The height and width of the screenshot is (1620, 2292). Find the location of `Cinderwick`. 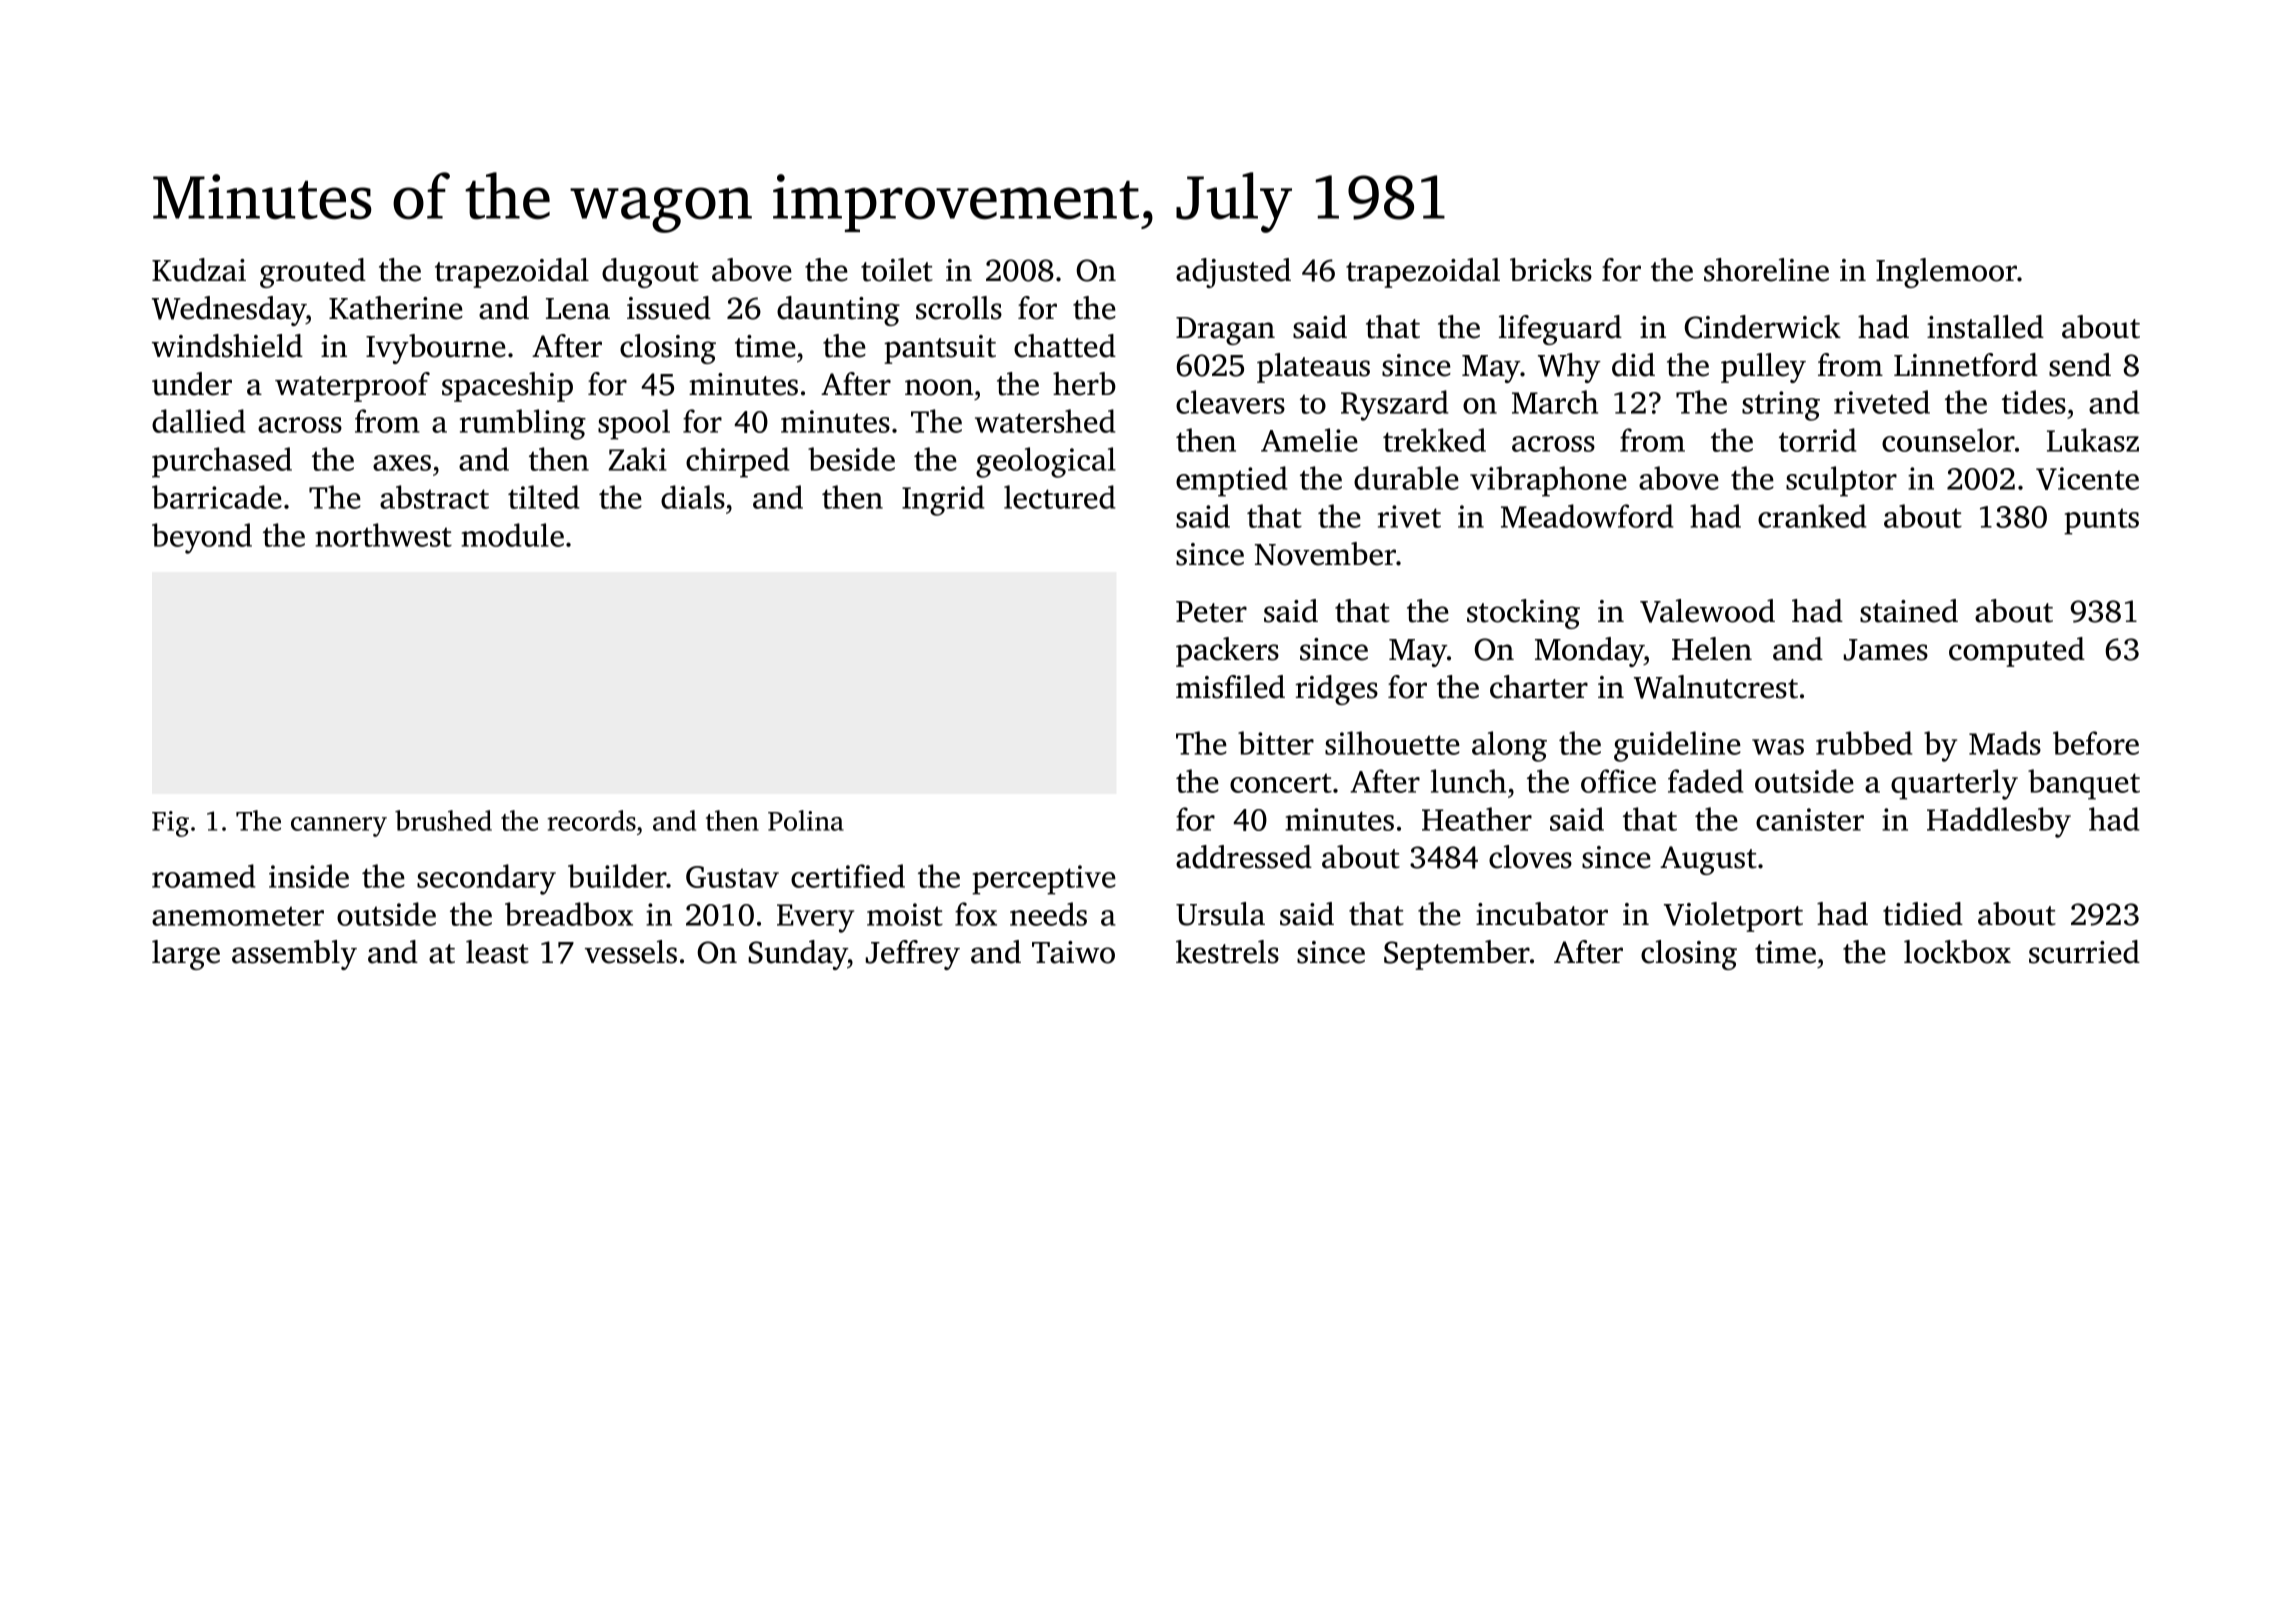

Cinderwick is located at coordinates (1762, 327).
